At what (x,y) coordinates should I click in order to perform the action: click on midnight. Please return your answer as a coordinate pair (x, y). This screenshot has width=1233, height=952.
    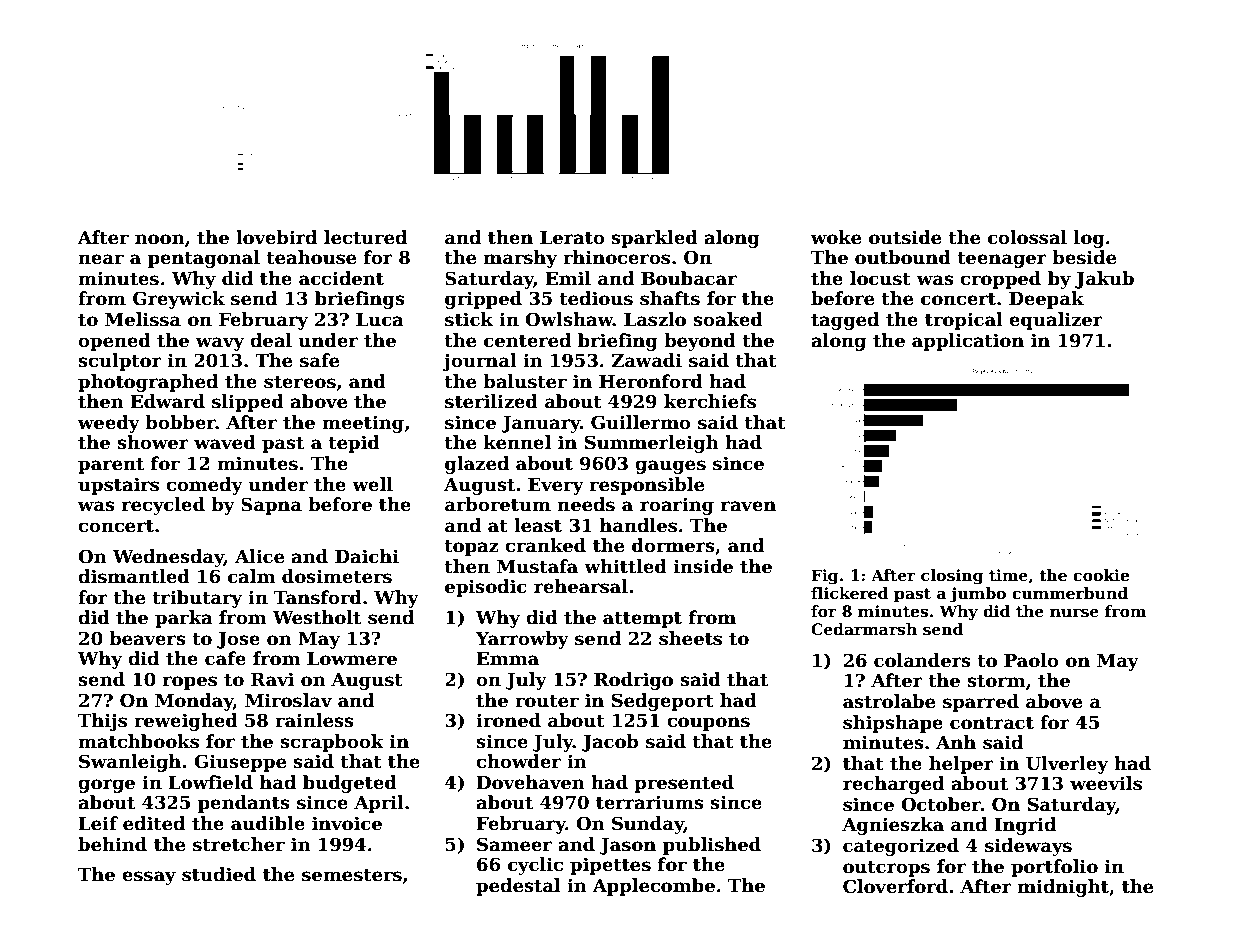
    Looking at the image, I should click on (1063, 888).
